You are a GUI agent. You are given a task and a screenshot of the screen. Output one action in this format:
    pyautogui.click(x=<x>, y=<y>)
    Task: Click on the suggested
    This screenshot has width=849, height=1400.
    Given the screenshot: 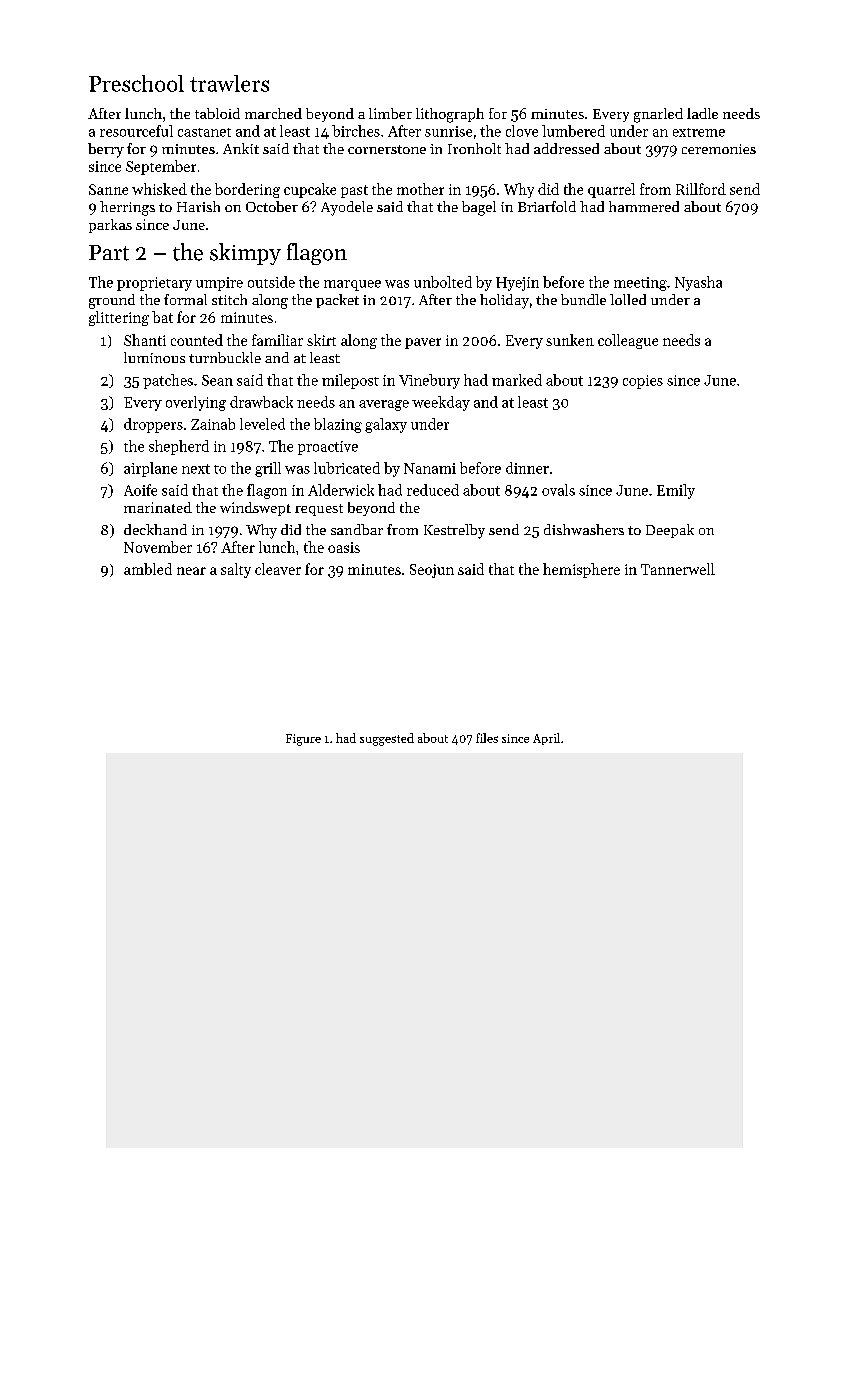 What is the action you would take?
    pyautogui.click(x=387, y=739)
